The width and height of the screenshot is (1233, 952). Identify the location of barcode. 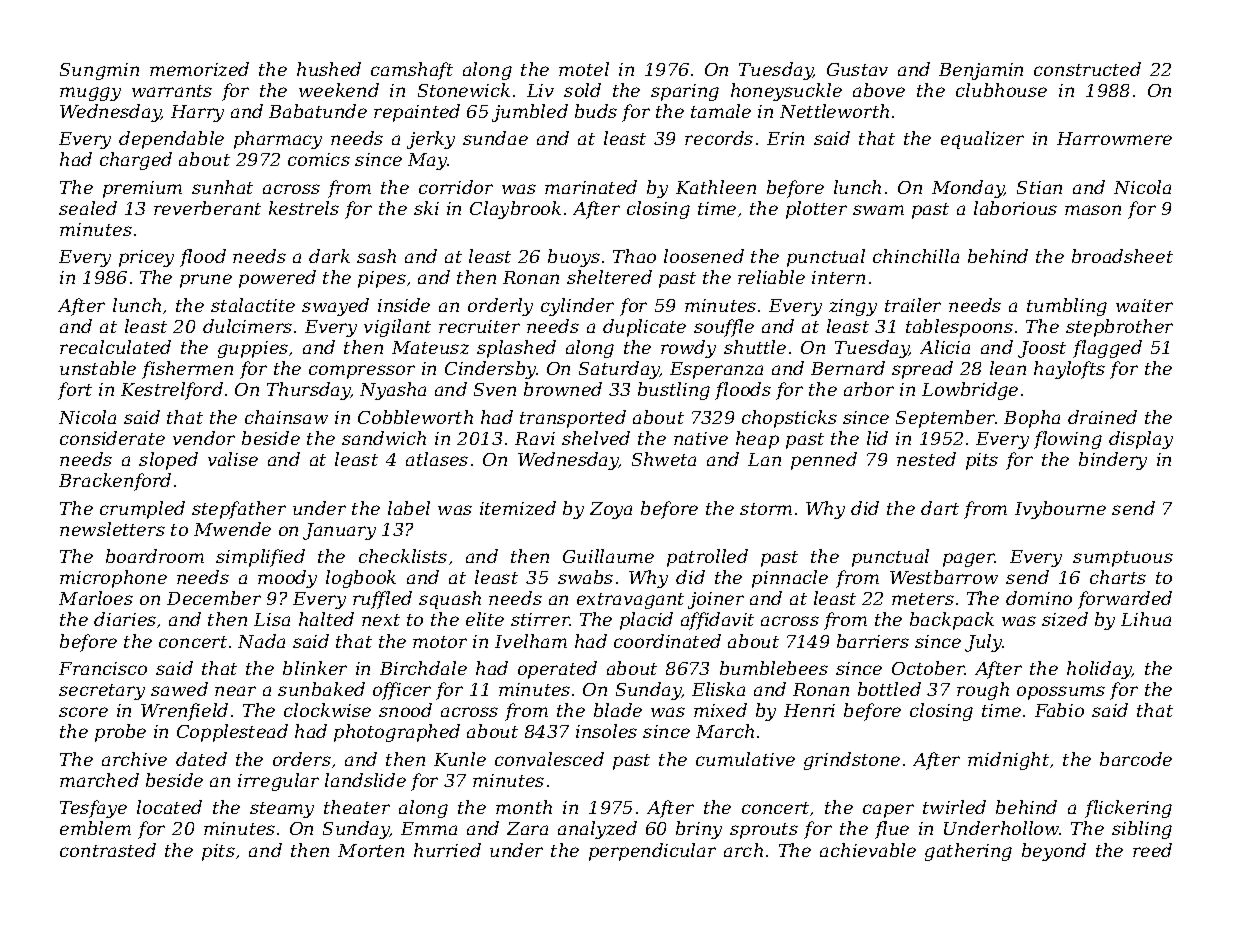
(1136, 759).
